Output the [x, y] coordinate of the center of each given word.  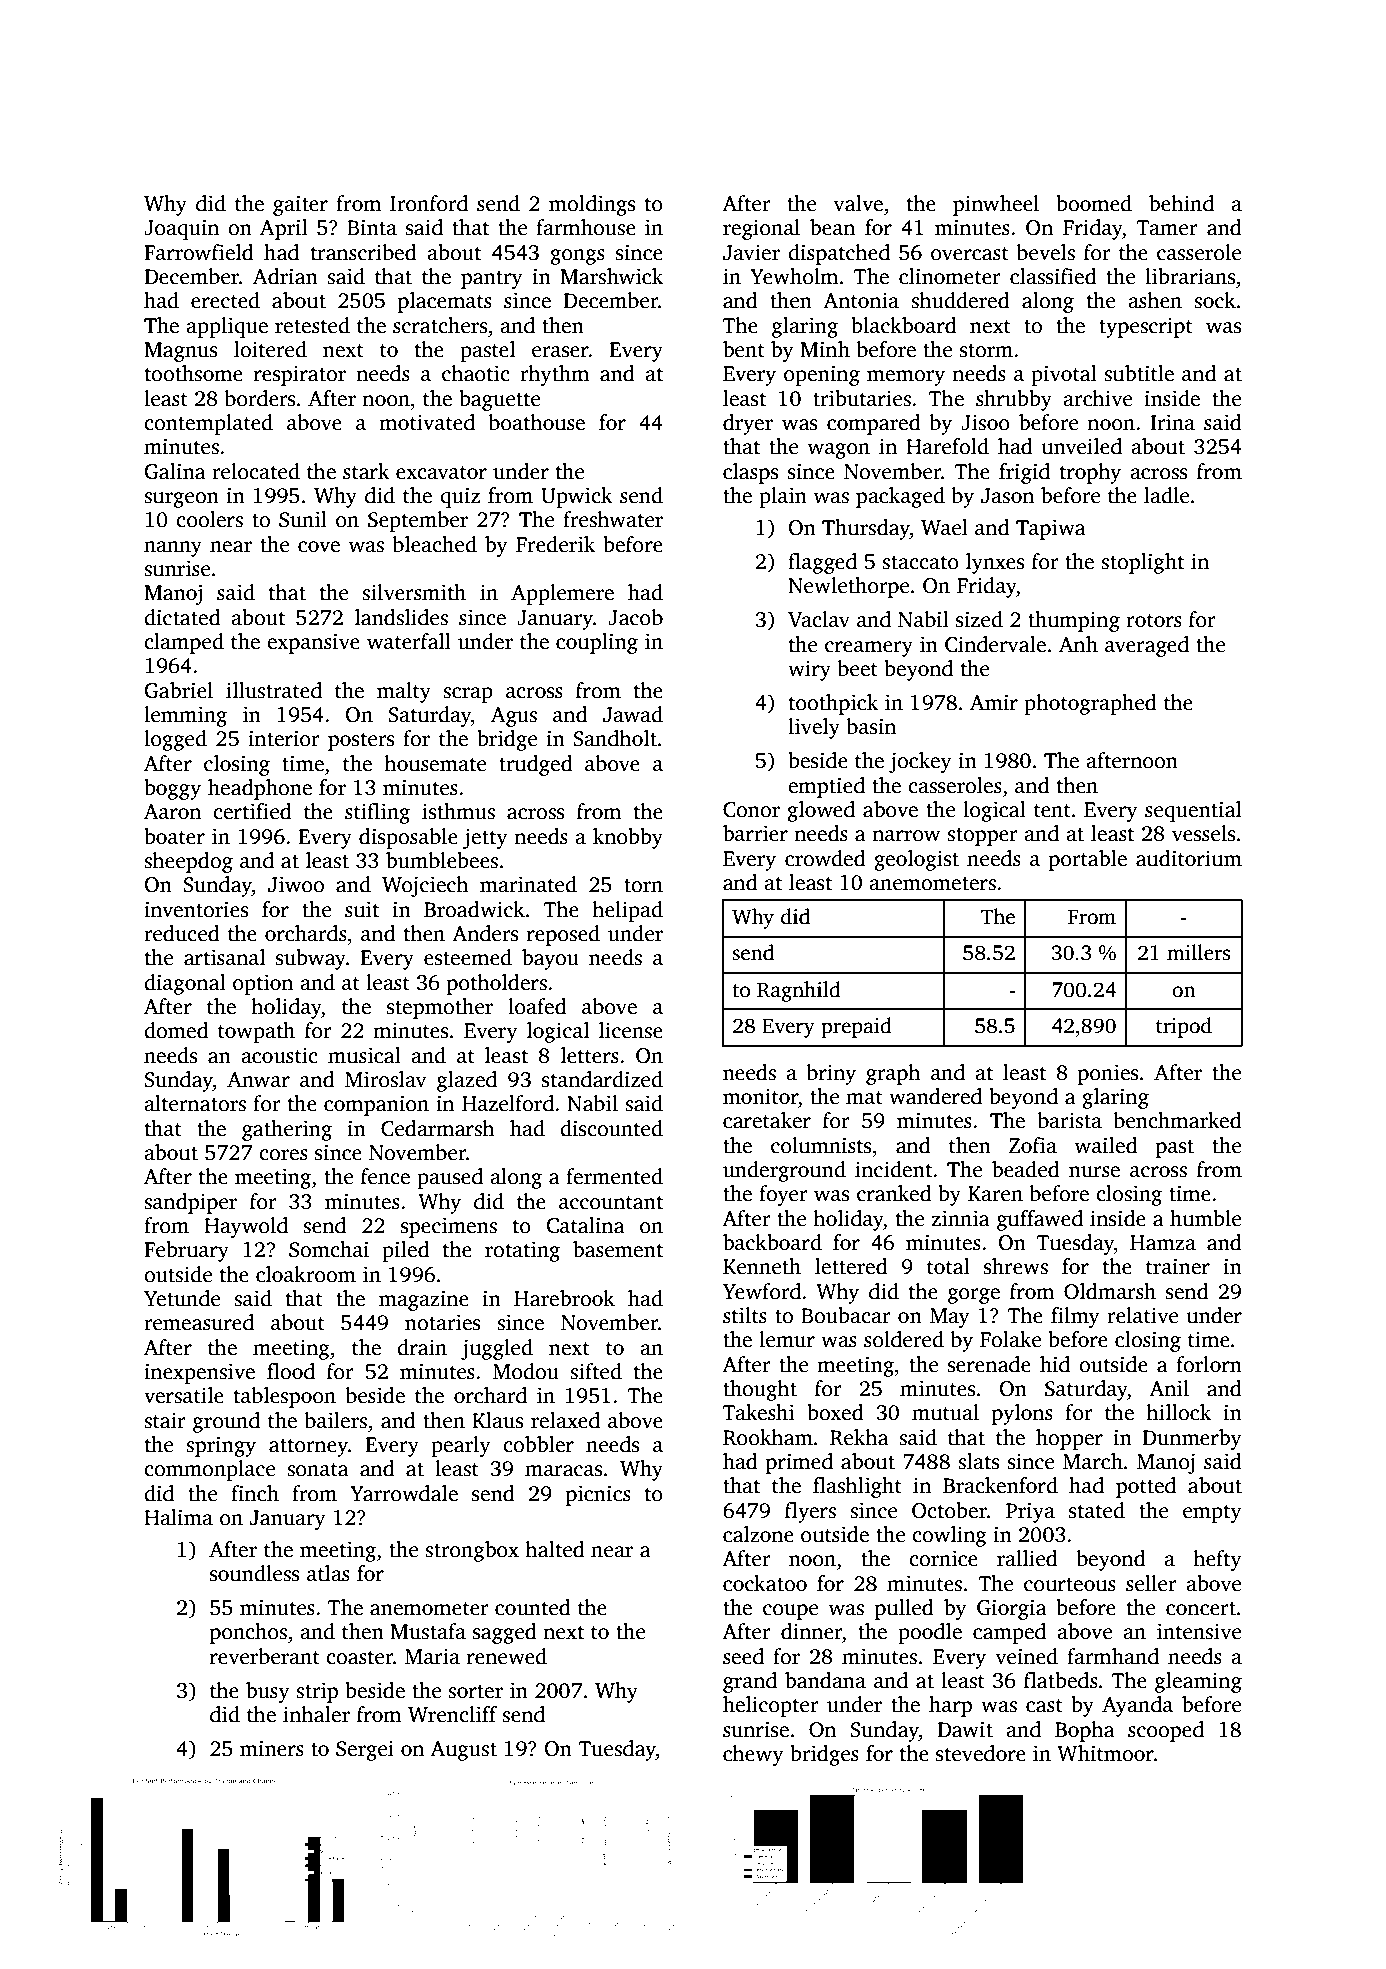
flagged [822, 563]
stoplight [1142, 563]
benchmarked [1178, 1120]
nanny [173, 549]
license [631, 1030]
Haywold [246, 1227]
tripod [1184, 1027]
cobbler [538, 1444]
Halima [178, 1517]
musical [364, 1055]
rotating [522, 1251]
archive [1097, 398]
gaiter [300, 205]
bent [744, 349]
